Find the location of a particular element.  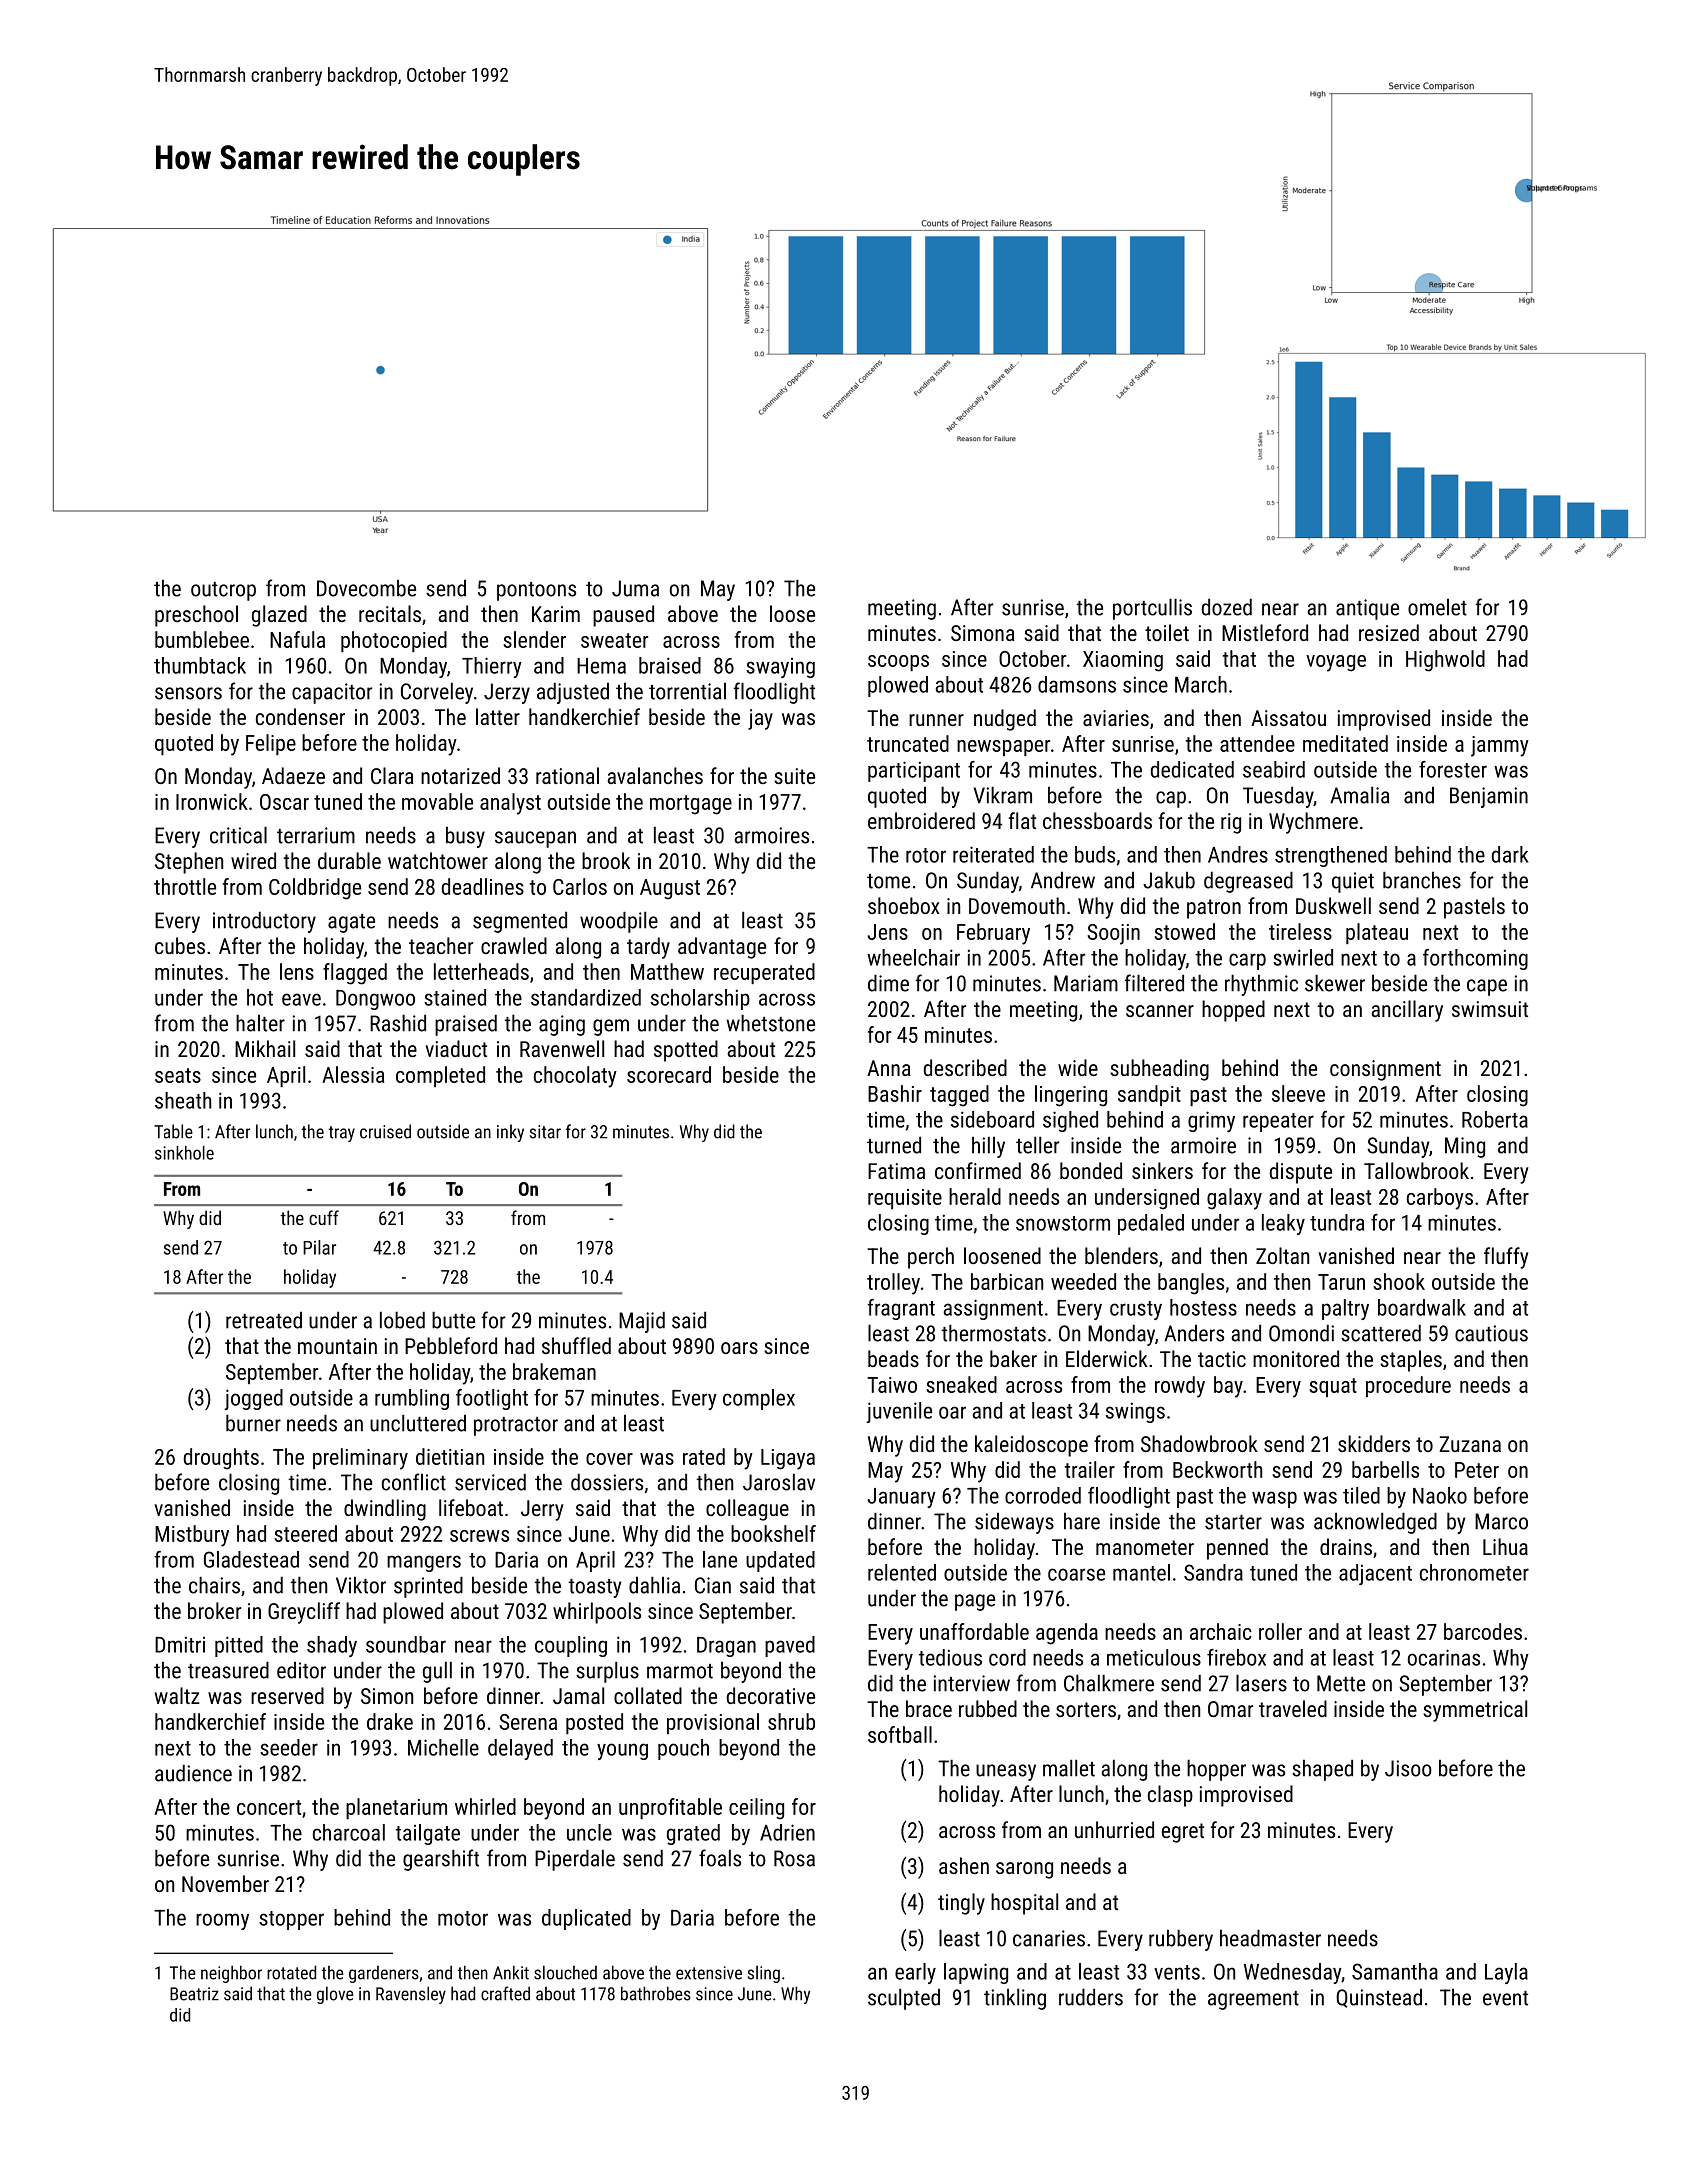

tailgate is located at coordinates (427, 1834).
